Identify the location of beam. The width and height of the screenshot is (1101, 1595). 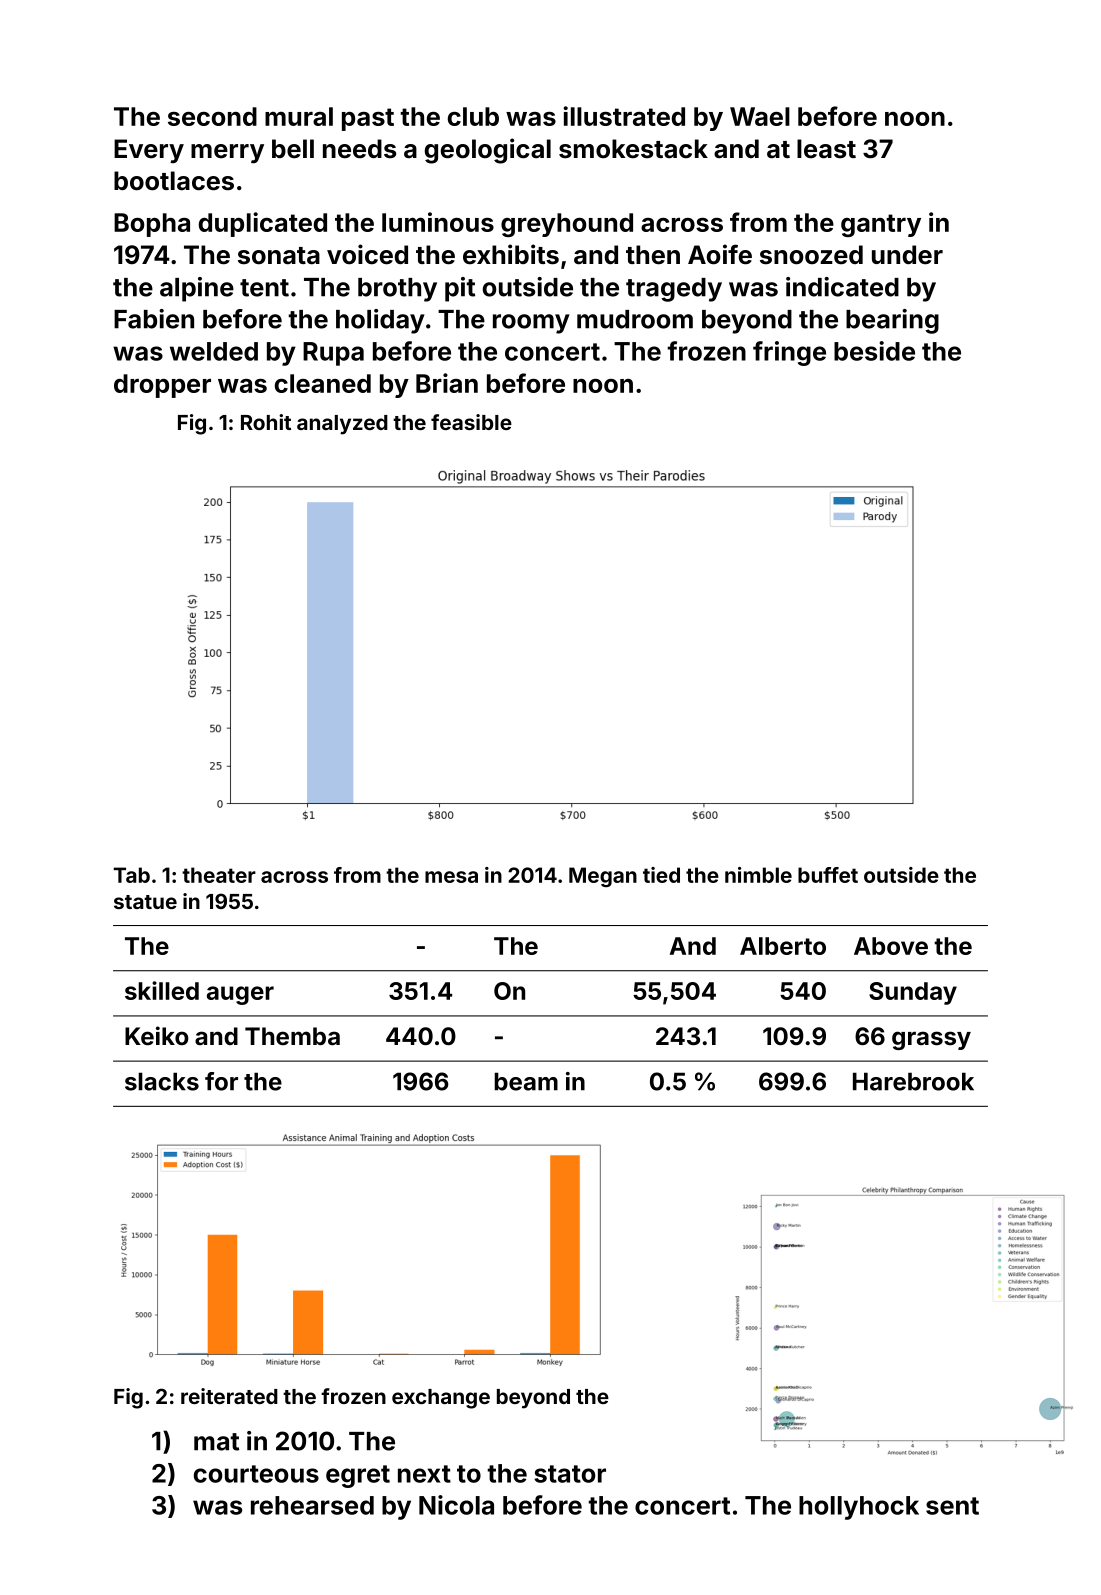
(526, 1081).
